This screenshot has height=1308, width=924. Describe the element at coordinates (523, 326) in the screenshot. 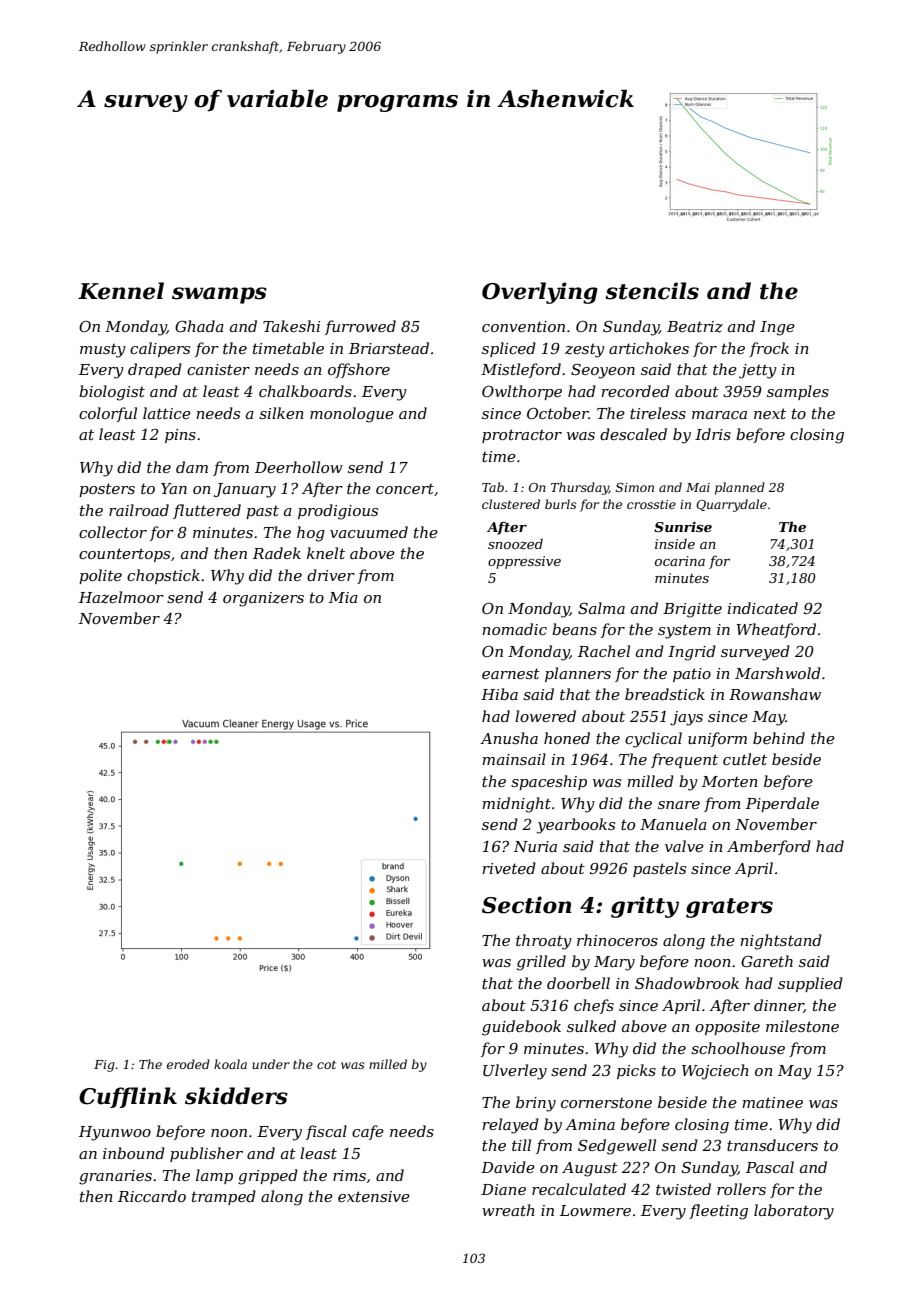

I see `convention` at that location.
